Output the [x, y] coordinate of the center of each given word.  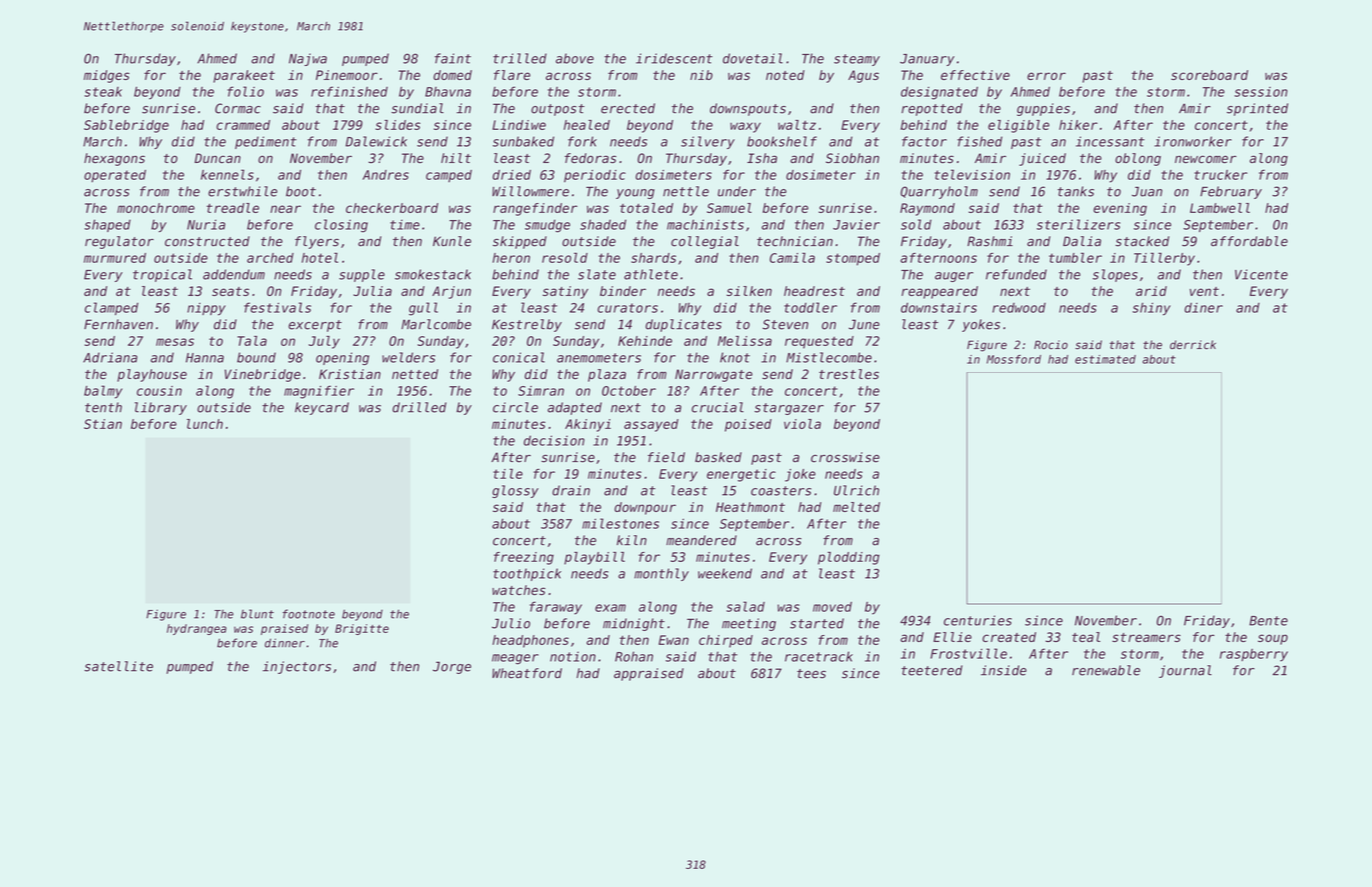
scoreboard [1209, 75]
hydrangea [197, 629]
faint [453, 58]
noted [785, 75]
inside [1004, 670]
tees [811, 674]
